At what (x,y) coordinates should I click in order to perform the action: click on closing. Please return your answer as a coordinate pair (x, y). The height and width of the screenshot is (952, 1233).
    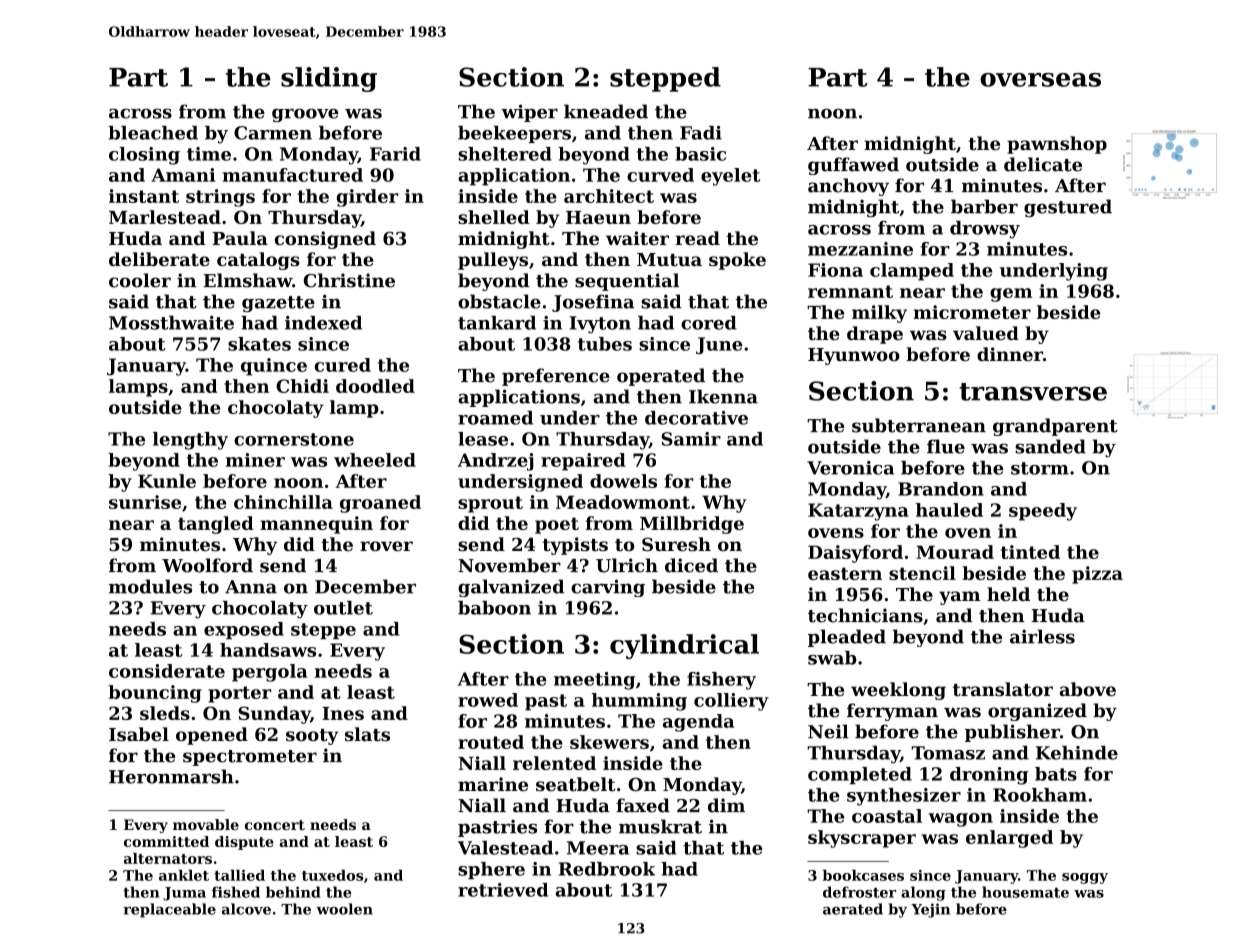
    Looking at the image, I should click on (144, 156).
